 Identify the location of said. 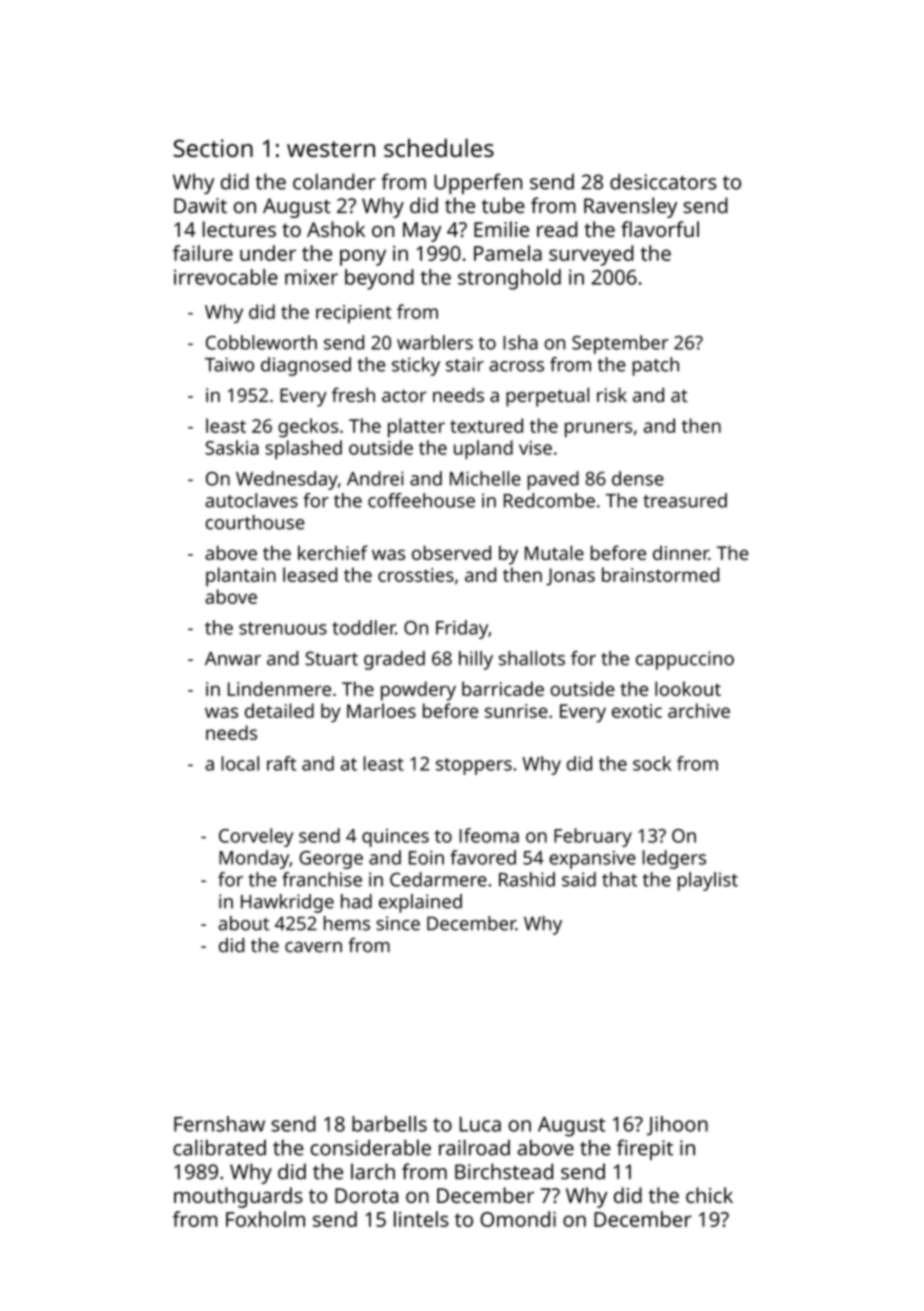
(579, 879).
